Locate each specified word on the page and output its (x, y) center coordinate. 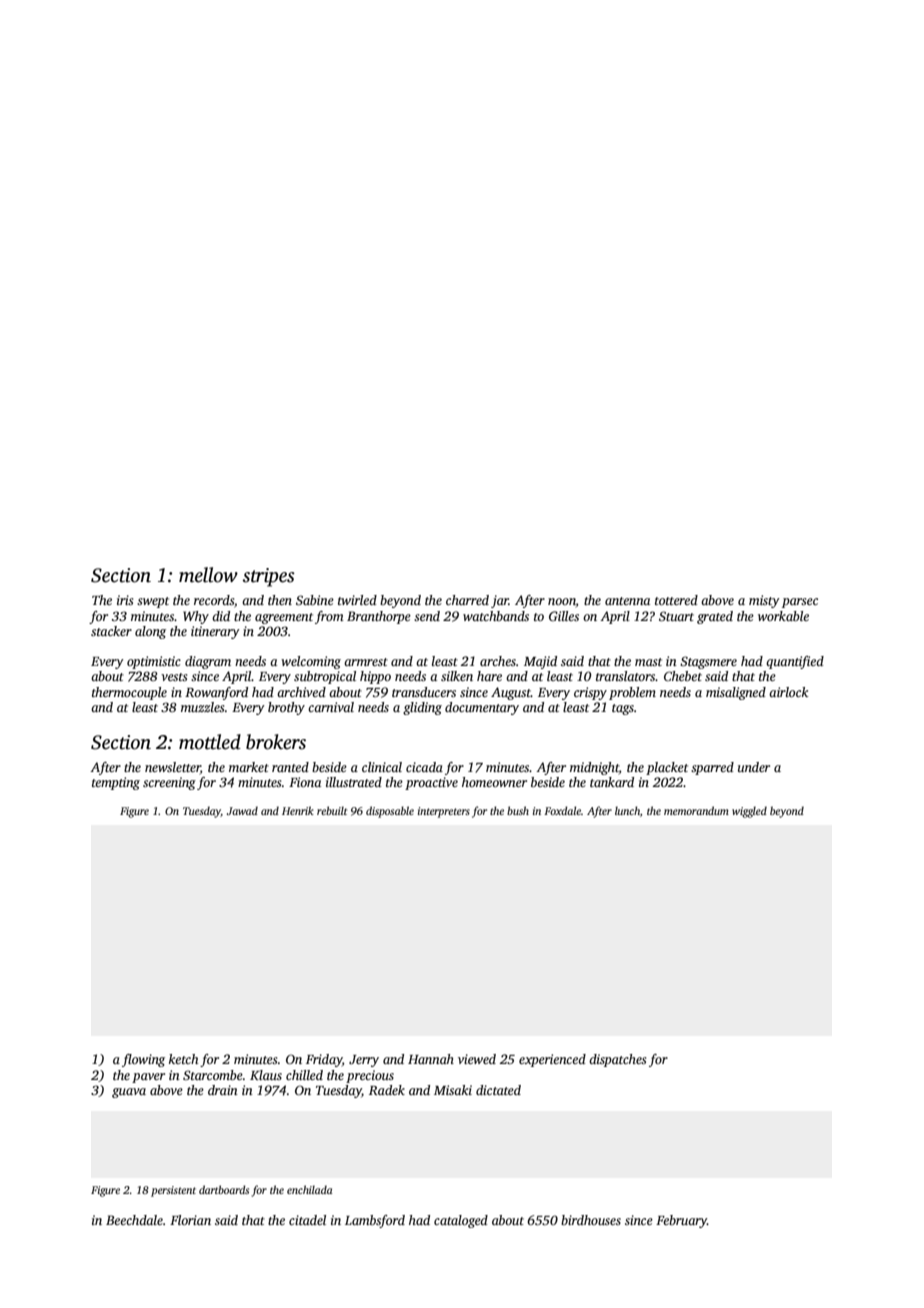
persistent (173, 1191)
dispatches (617, 1060)
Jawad (242, 810)
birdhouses (591, 1220)
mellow (208, 575)
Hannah (431, 1059)
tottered (676, 600)
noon (562, 601)
